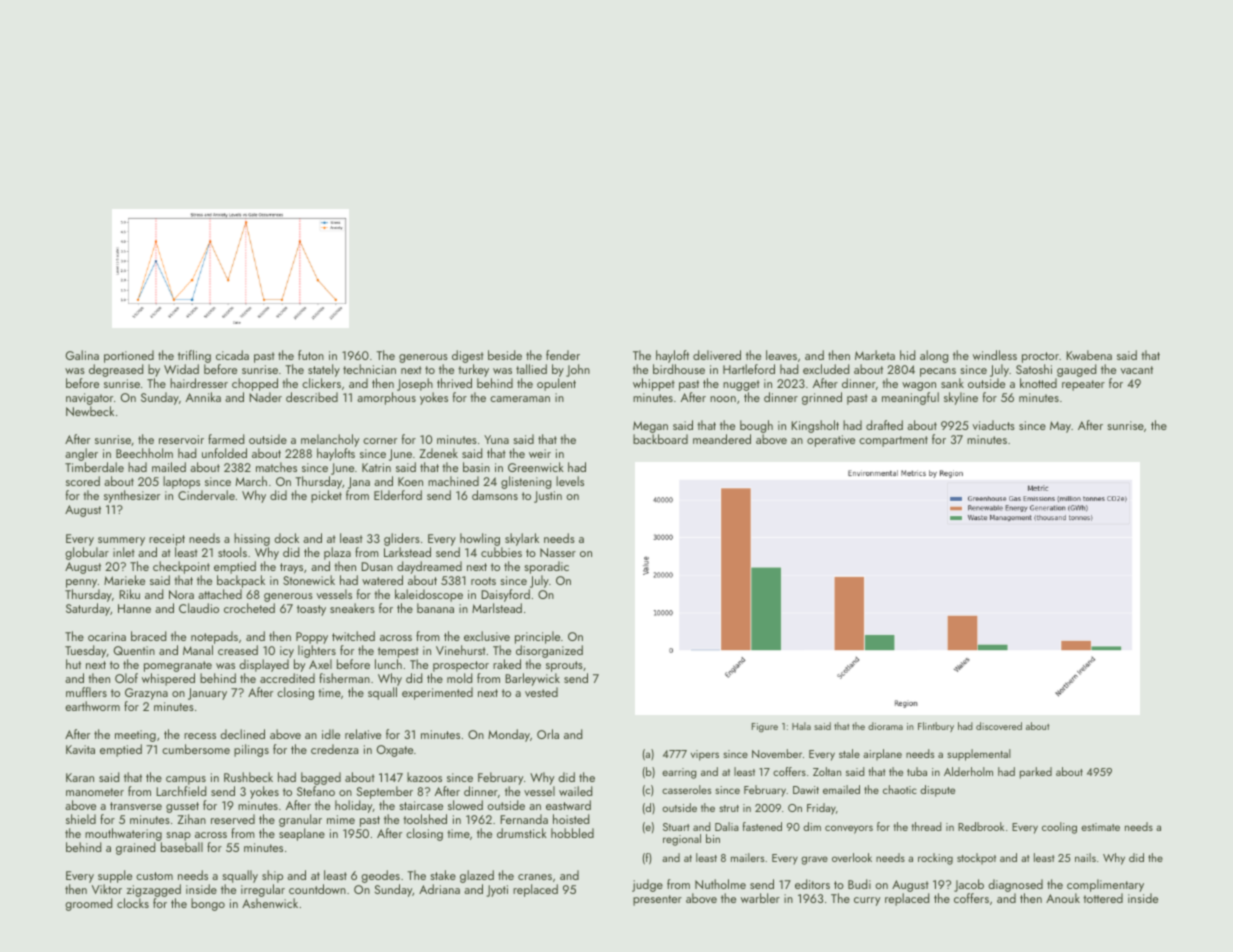  I want to click on hobbled, so click(572, 833).
